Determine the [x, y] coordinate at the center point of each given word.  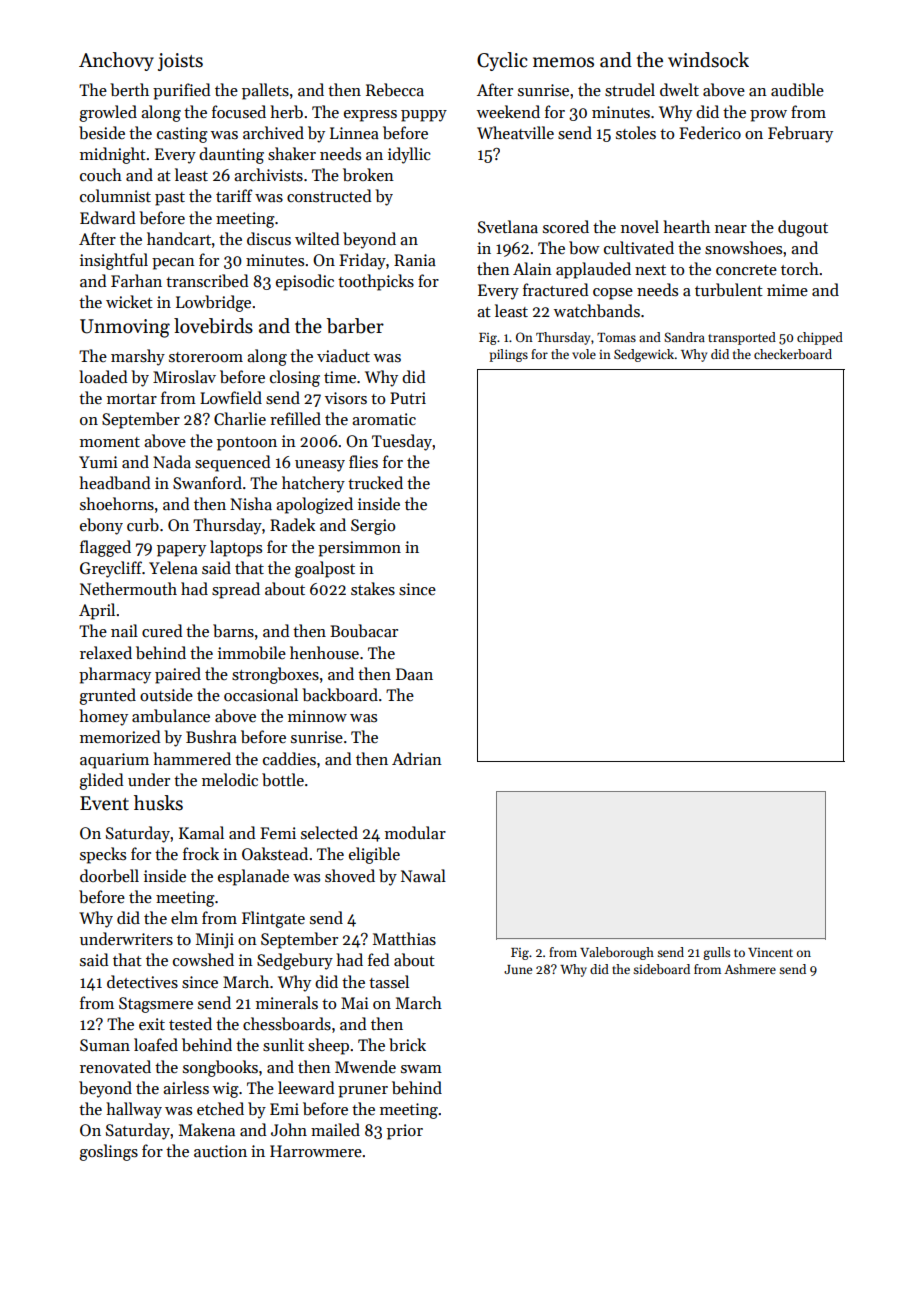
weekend [508, 111]
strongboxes [275, 675]
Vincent [770, 952]
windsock [708, 60]
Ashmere [750, 969]
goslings [108, 1152]
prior [405, 1132]
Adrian [417, 758]
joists [180, 62]
